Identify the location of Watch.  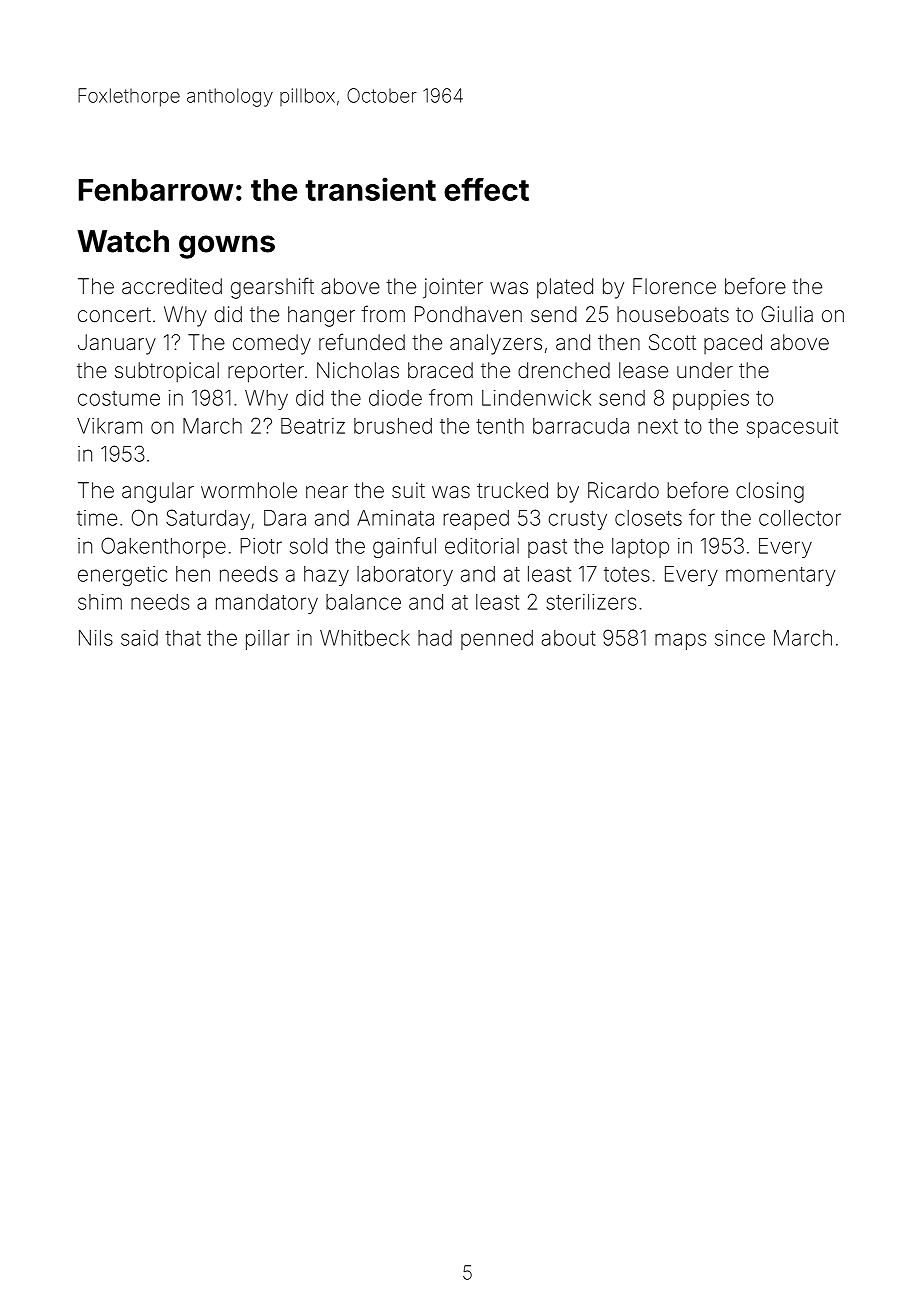
(123, 241).
